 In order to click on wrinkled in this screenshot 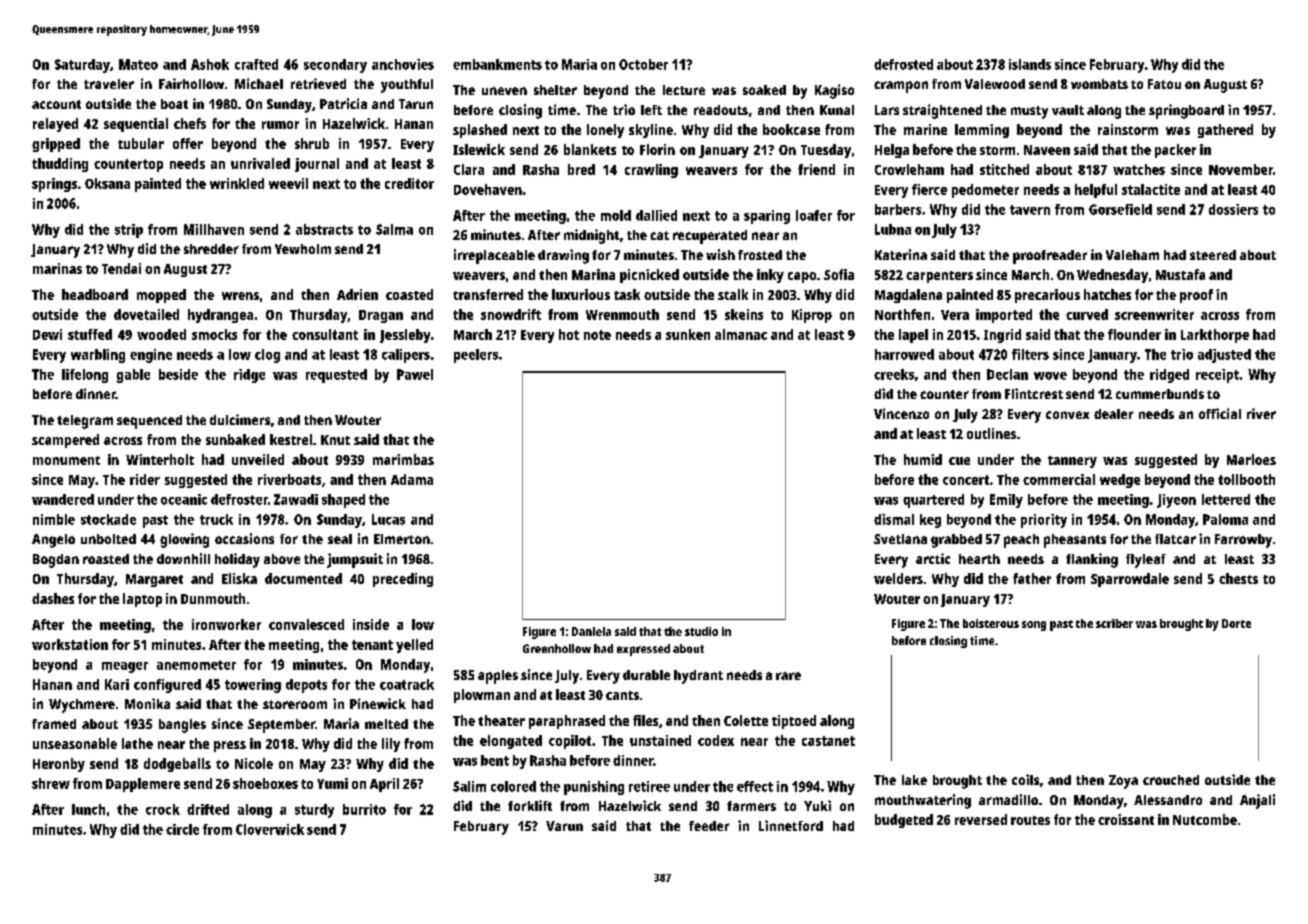, I will do `click(237, 183)`.
